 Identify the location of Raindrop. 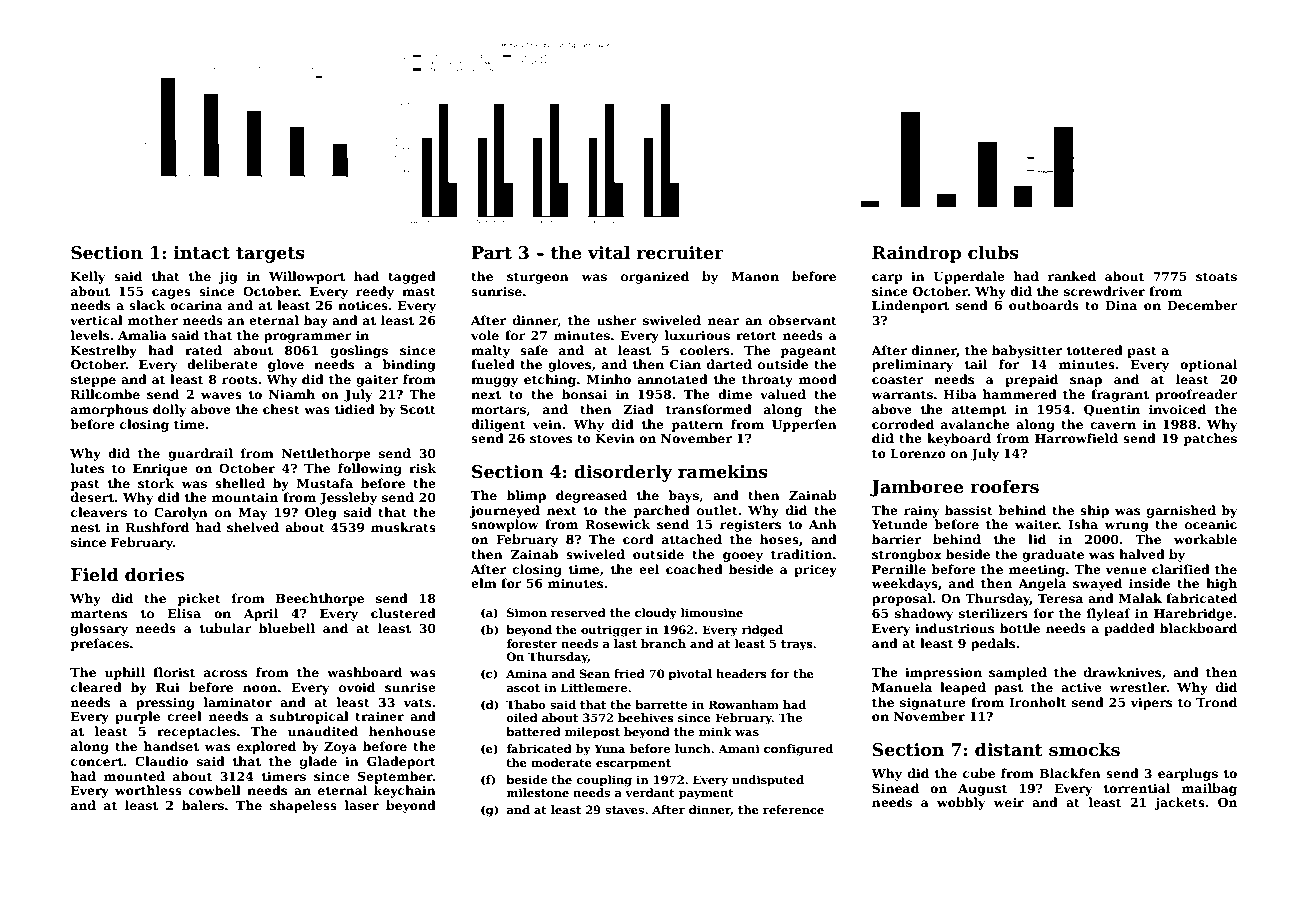
(916, 254).
